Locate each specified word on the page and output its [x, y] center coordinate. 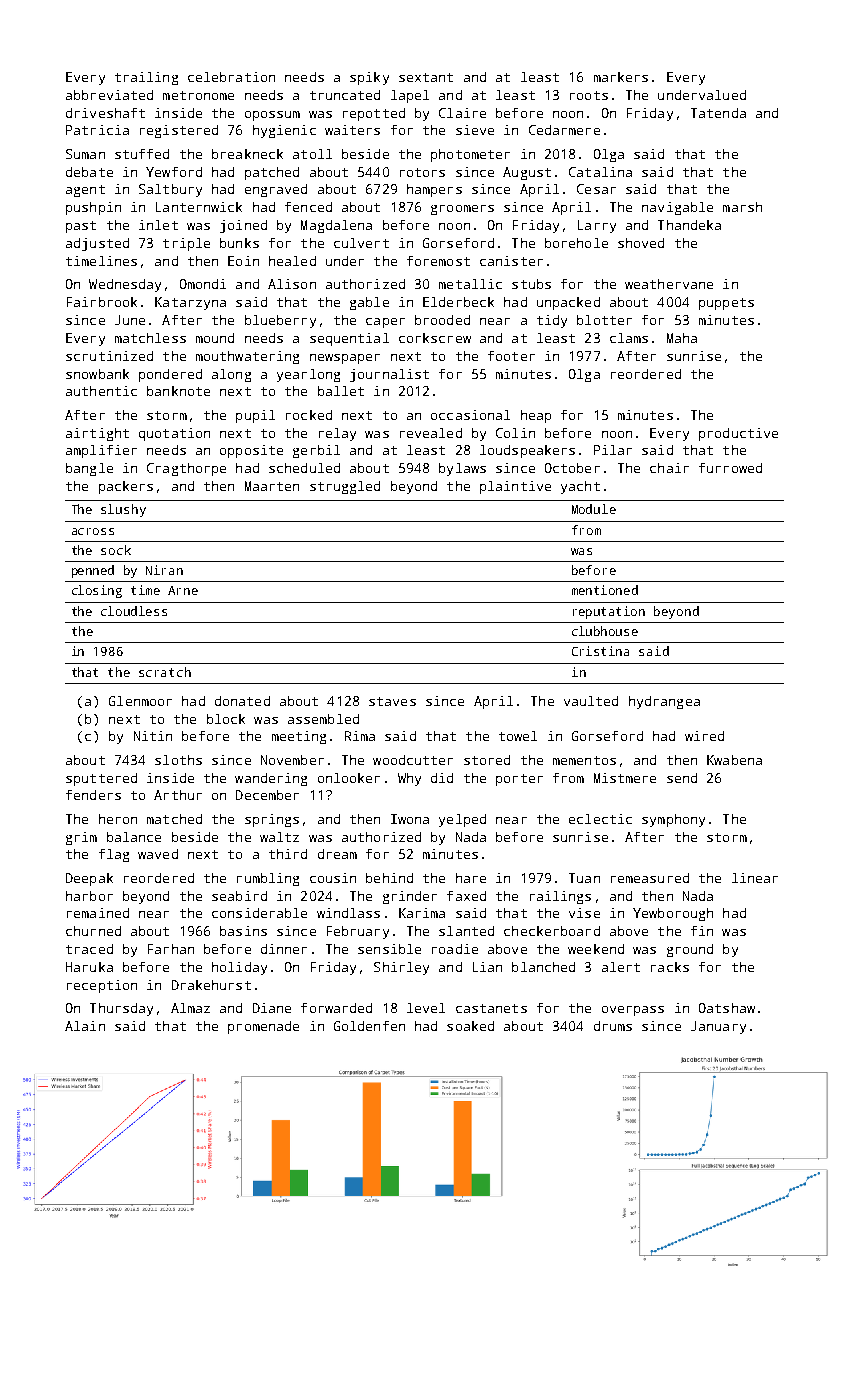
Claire [462, 113]
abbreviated [109, 95]
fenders [93, 795]
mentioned [605, 590]
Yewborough [673, 914]
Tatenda [718, 113]
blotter [604, 320]
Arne [183, 590]
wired [704, 736]
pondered [170, 375]
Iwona [410, 819]
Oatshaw [727, 1008]
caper [385, 323]
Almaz [190, 1008]
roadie [455, 949]
